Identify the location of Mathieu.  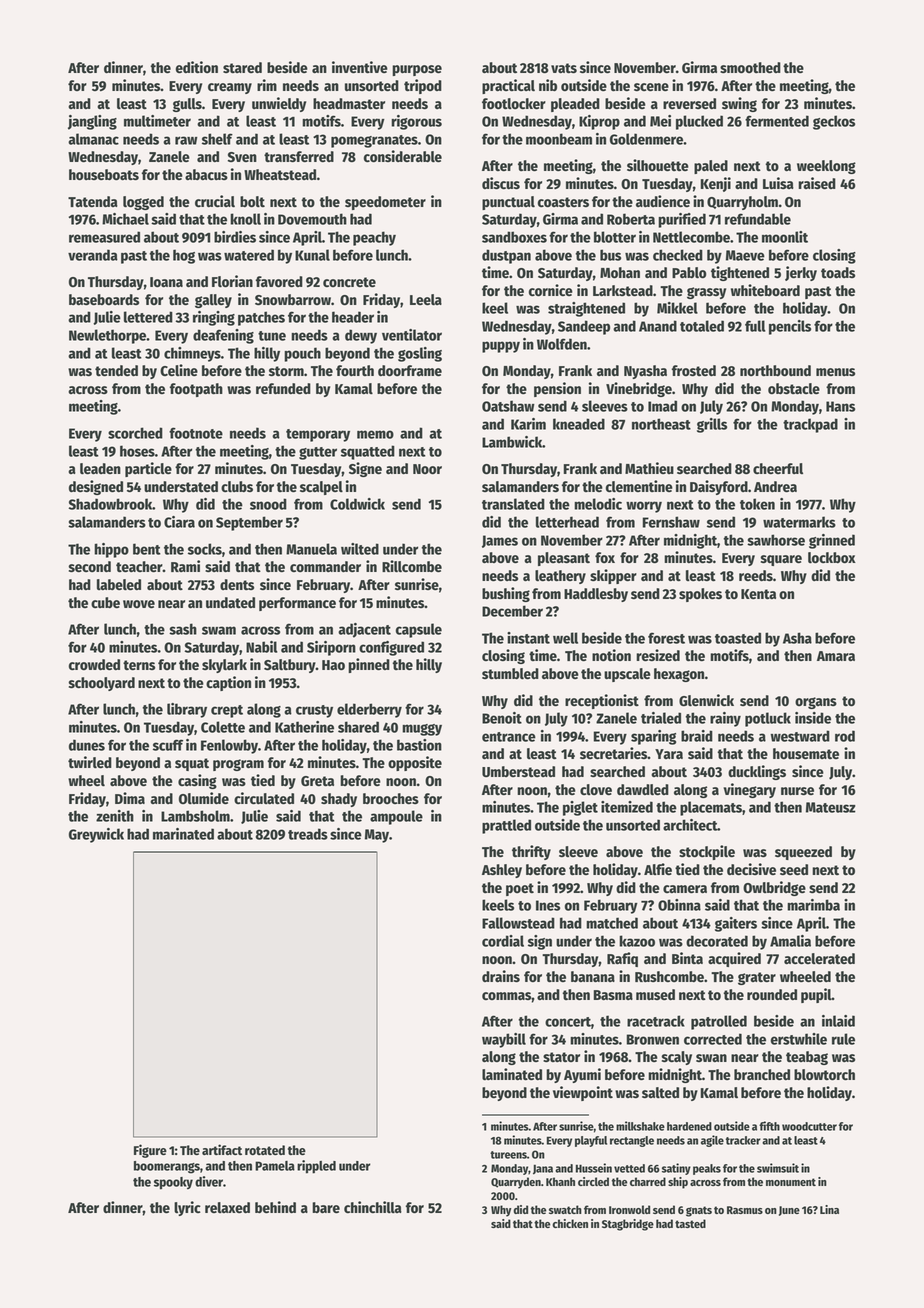
(649, 468).
